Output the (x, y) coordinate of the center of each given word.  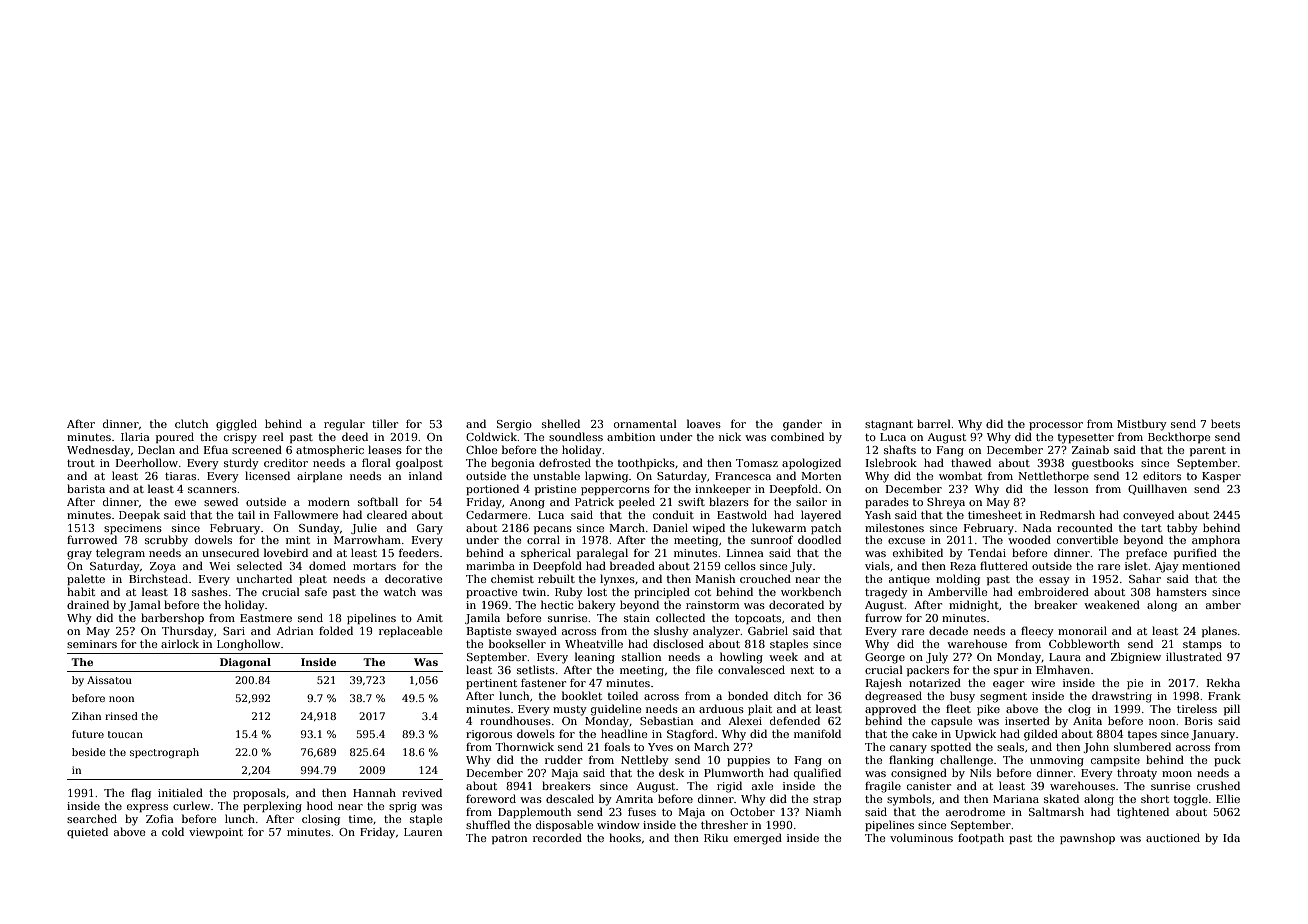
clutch (191, 423)
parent (1208, 451)
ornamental (645, 423)
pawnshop (1087, 838)
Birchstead (158, 578)
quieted (87, 832)
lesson (1071, 488)
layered (821, 516)
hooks (625, 837)
